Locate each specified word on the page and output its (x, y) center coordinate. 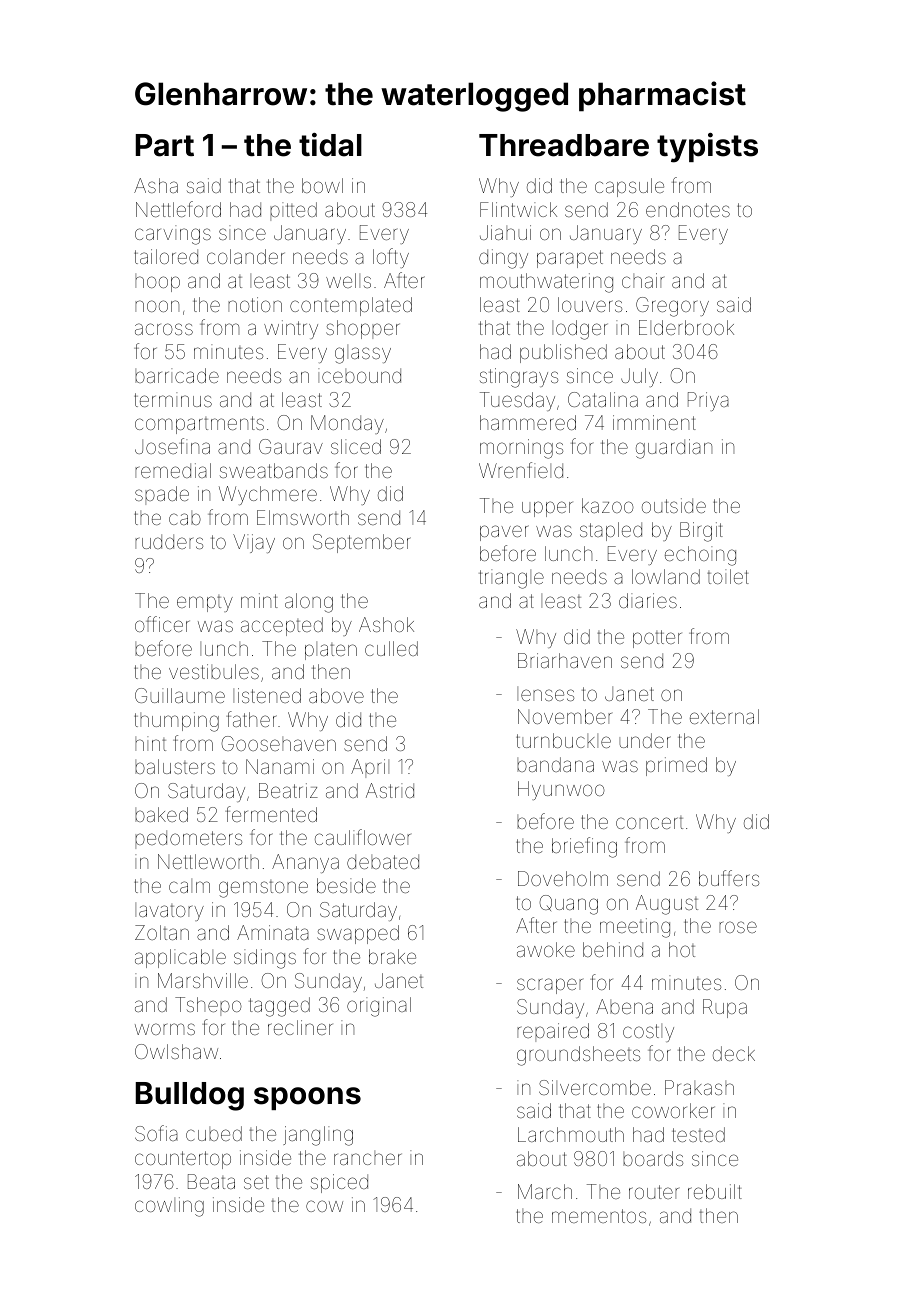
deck (734, 1053)
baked (161, 814)
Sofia (156, 1133)
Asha (156, 185)
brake (392, 956)
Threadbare (564, 145)
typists (707, 148)
